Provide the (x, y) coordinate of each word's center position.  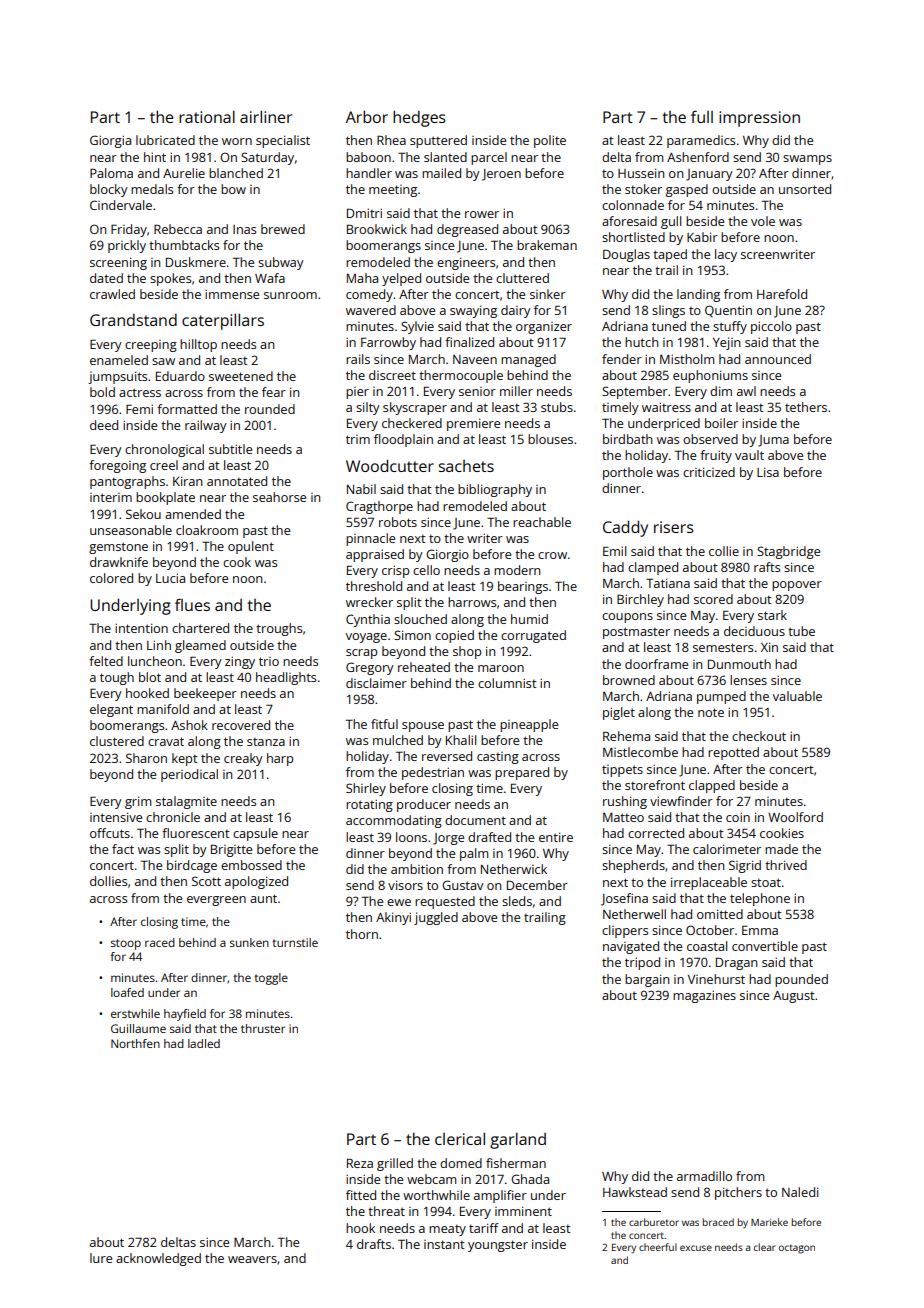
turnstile (295, 942)
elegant (111, 710)
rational (207, 116)
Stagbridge (788, 552)
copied (454, 636)
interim (111, 497)
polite (550, 141)
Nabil (361, 489)
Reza (360, 1163)
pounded (801, 980)
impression (759, 119)
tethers (806, 407)
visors (405, 885)
